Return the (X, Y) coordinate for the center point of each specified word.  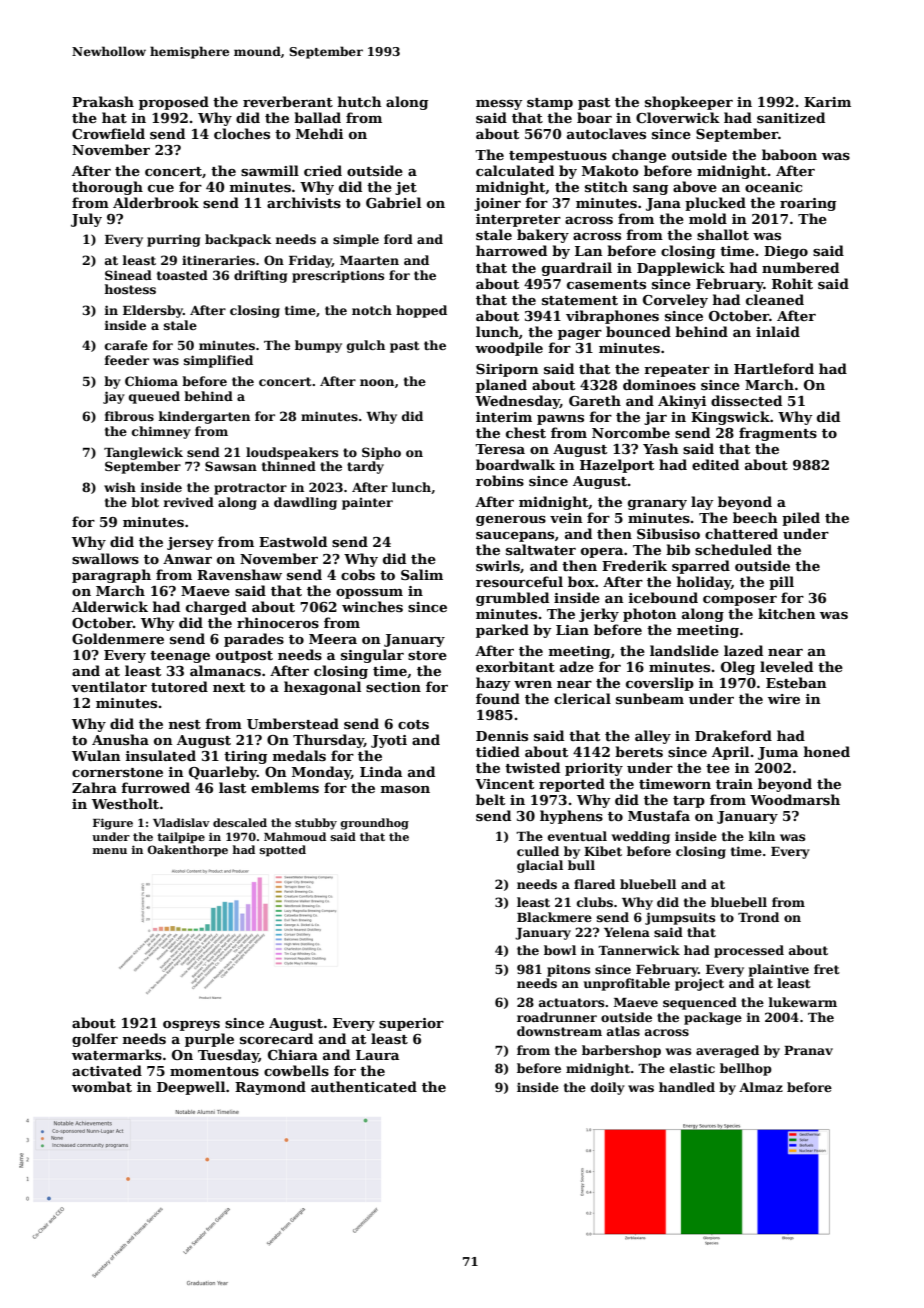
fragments (778, 434)
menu (109, 851)
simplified (218, 361)
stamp (550, 104)
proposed (174, 103)
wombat (102, 1086)
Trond (758, 917)
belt (490, 799)
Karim (827, 102)
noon (377, 382)
